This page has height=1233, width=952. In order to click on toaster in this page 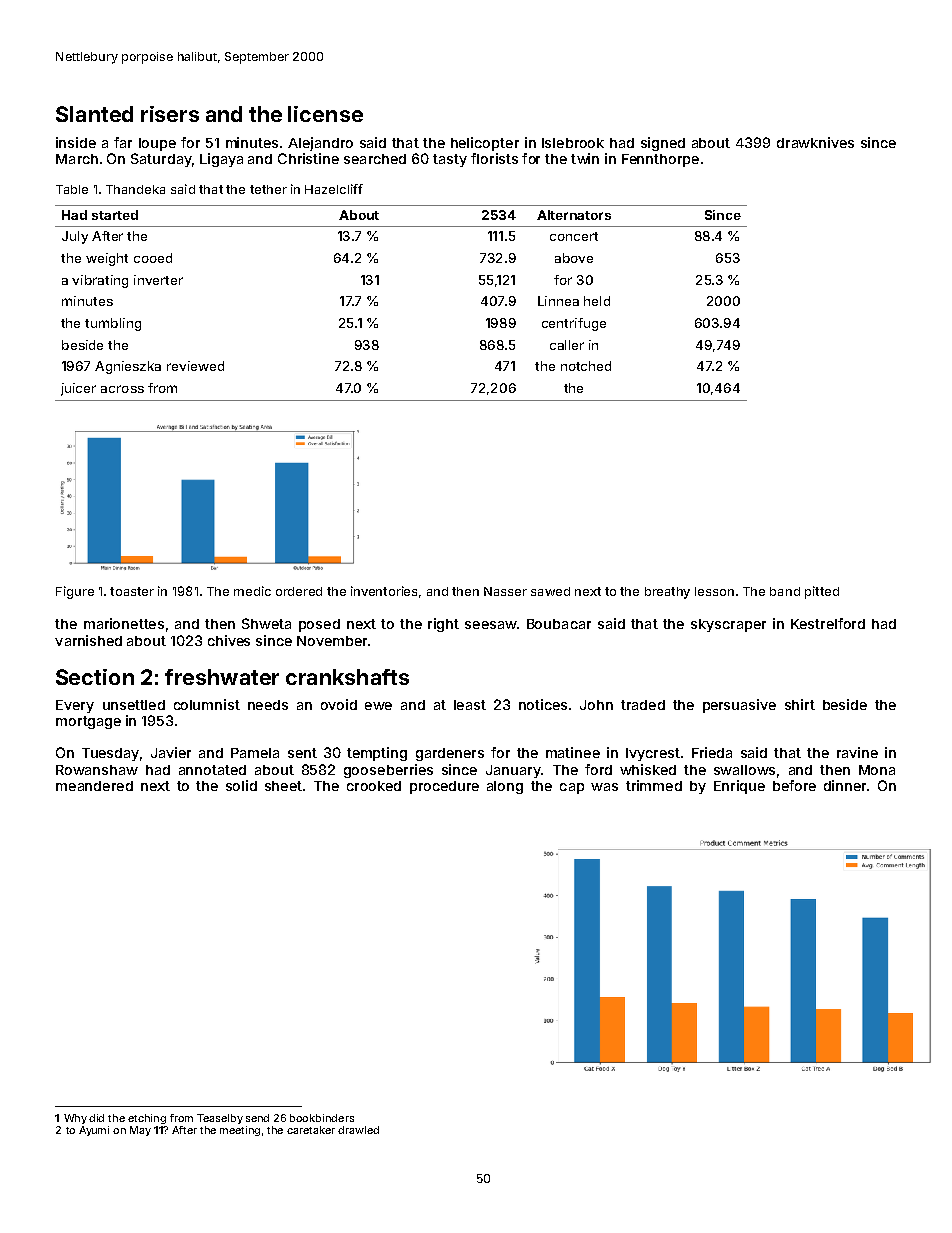, I will do `click(132, 591)`.
